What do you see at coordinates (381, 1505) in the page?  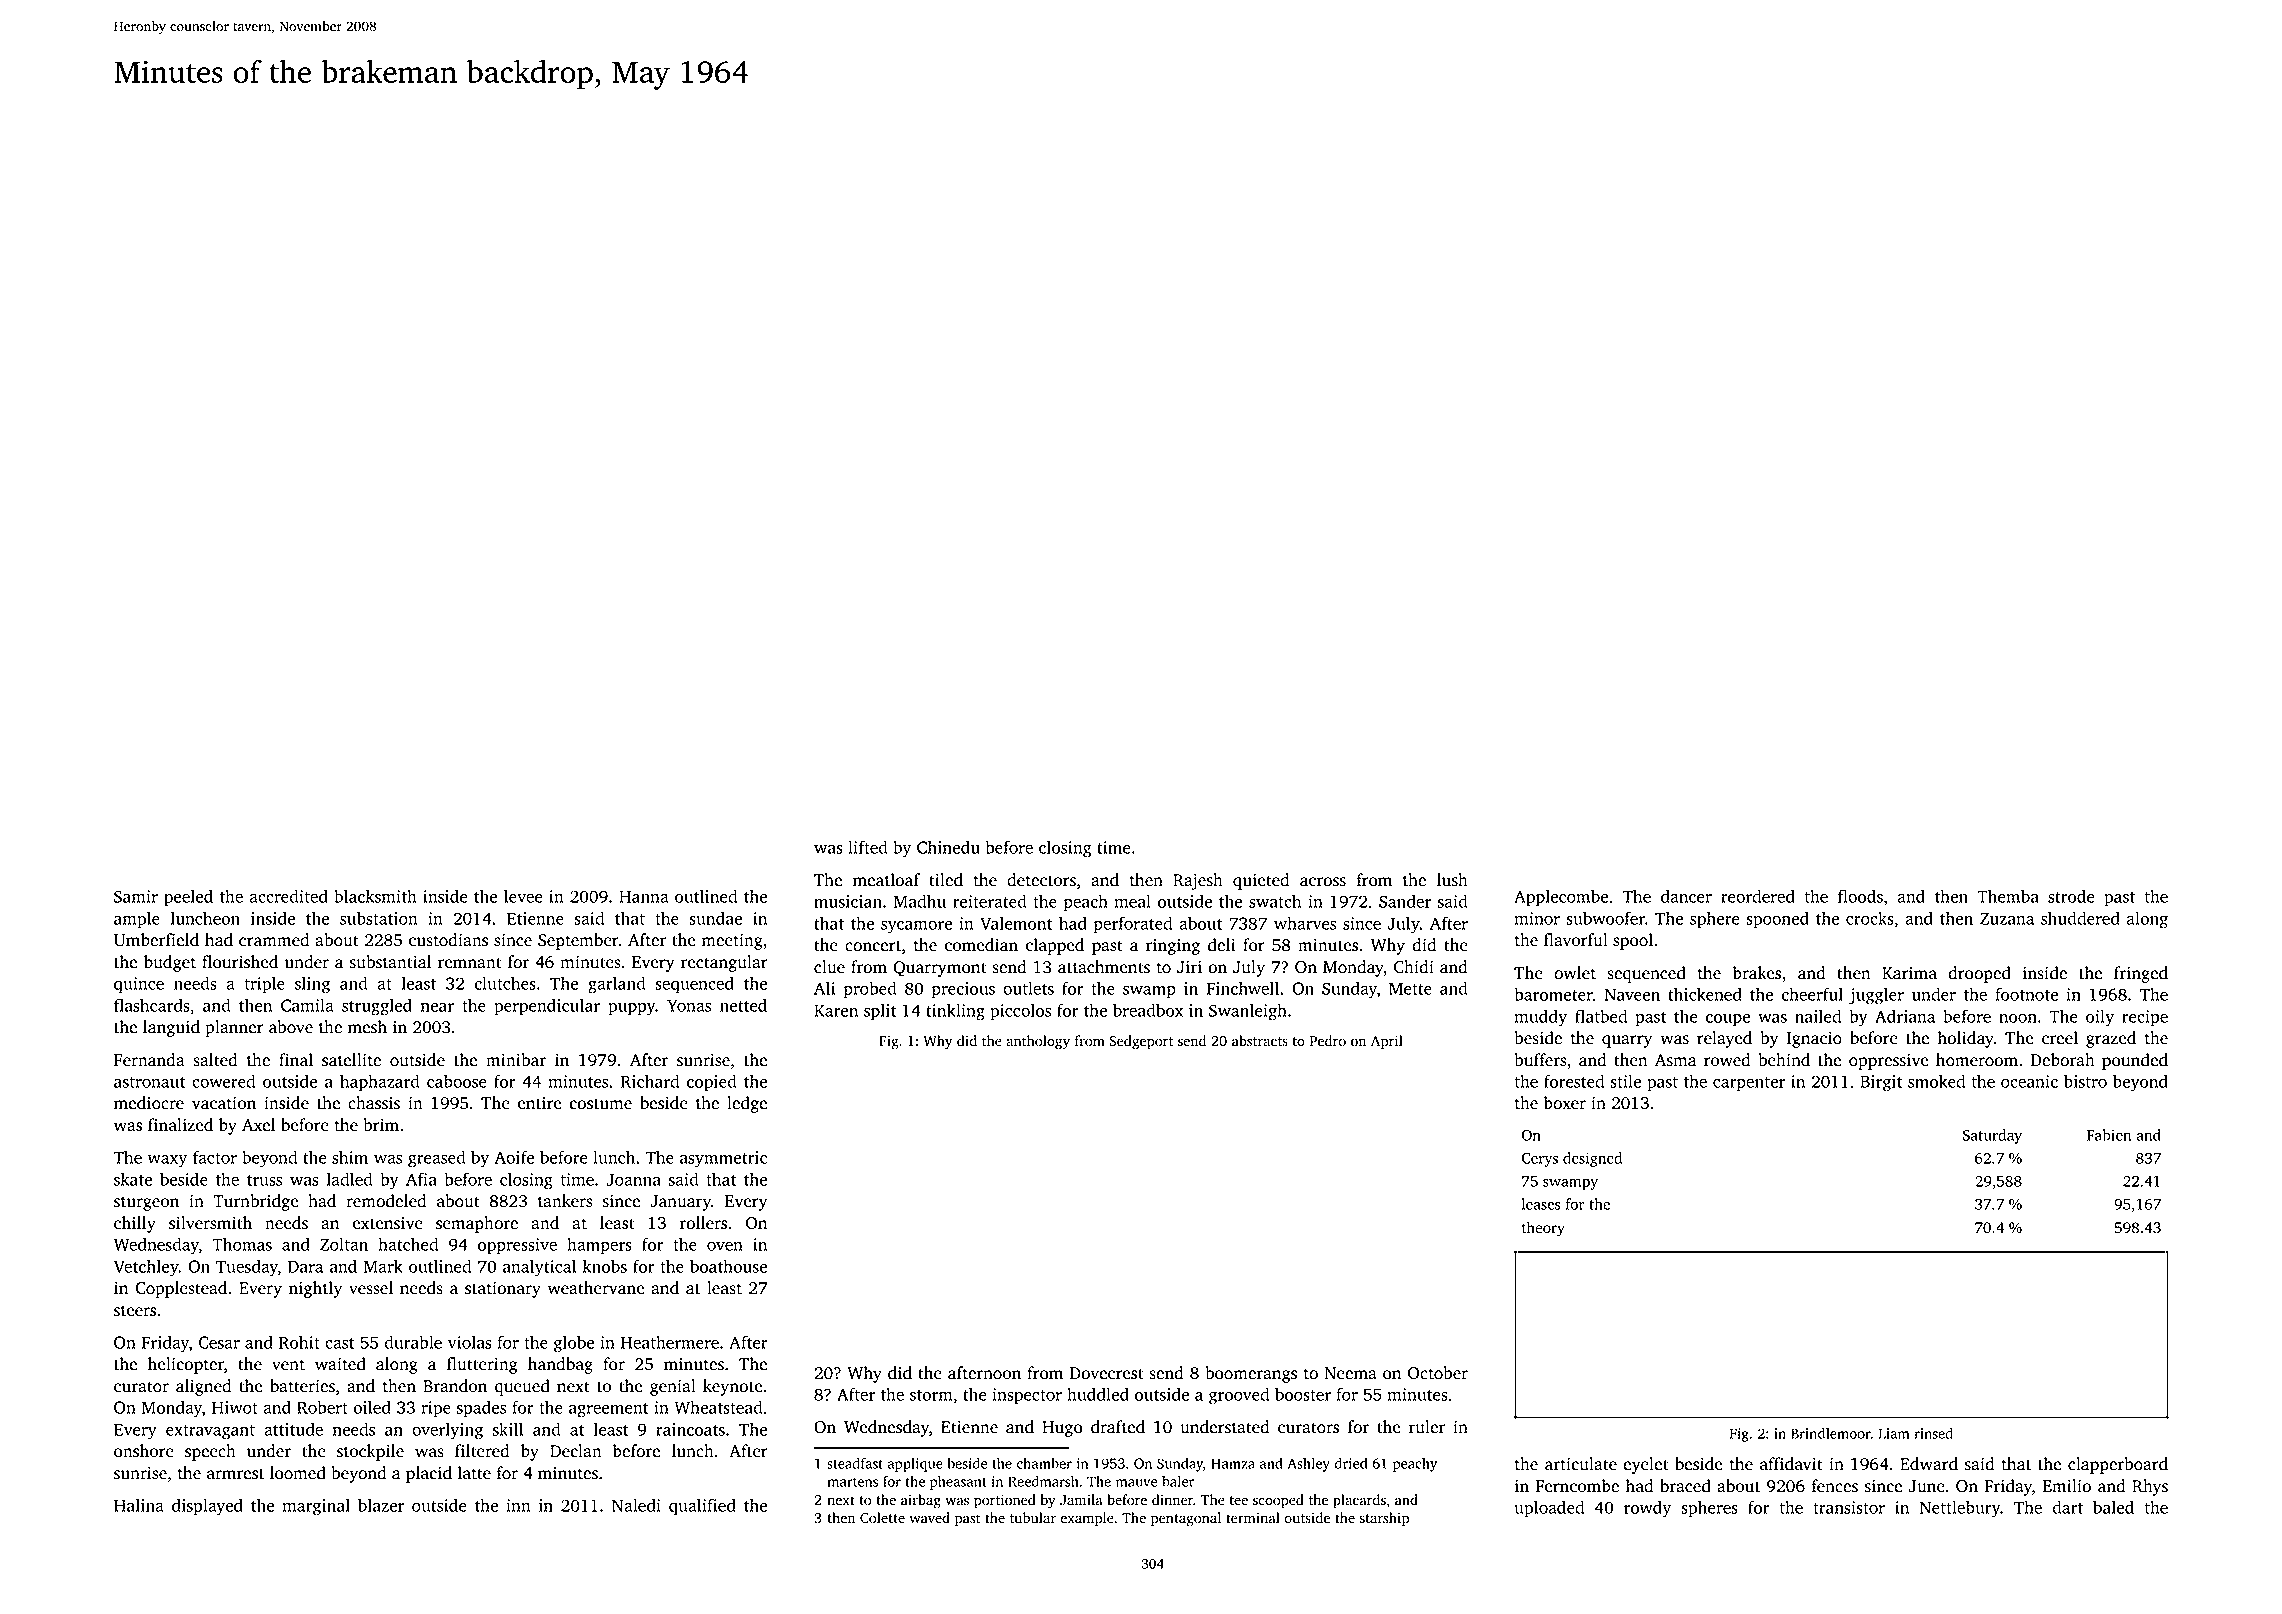 I see `blazer` at bounding box center [381, 1505].
